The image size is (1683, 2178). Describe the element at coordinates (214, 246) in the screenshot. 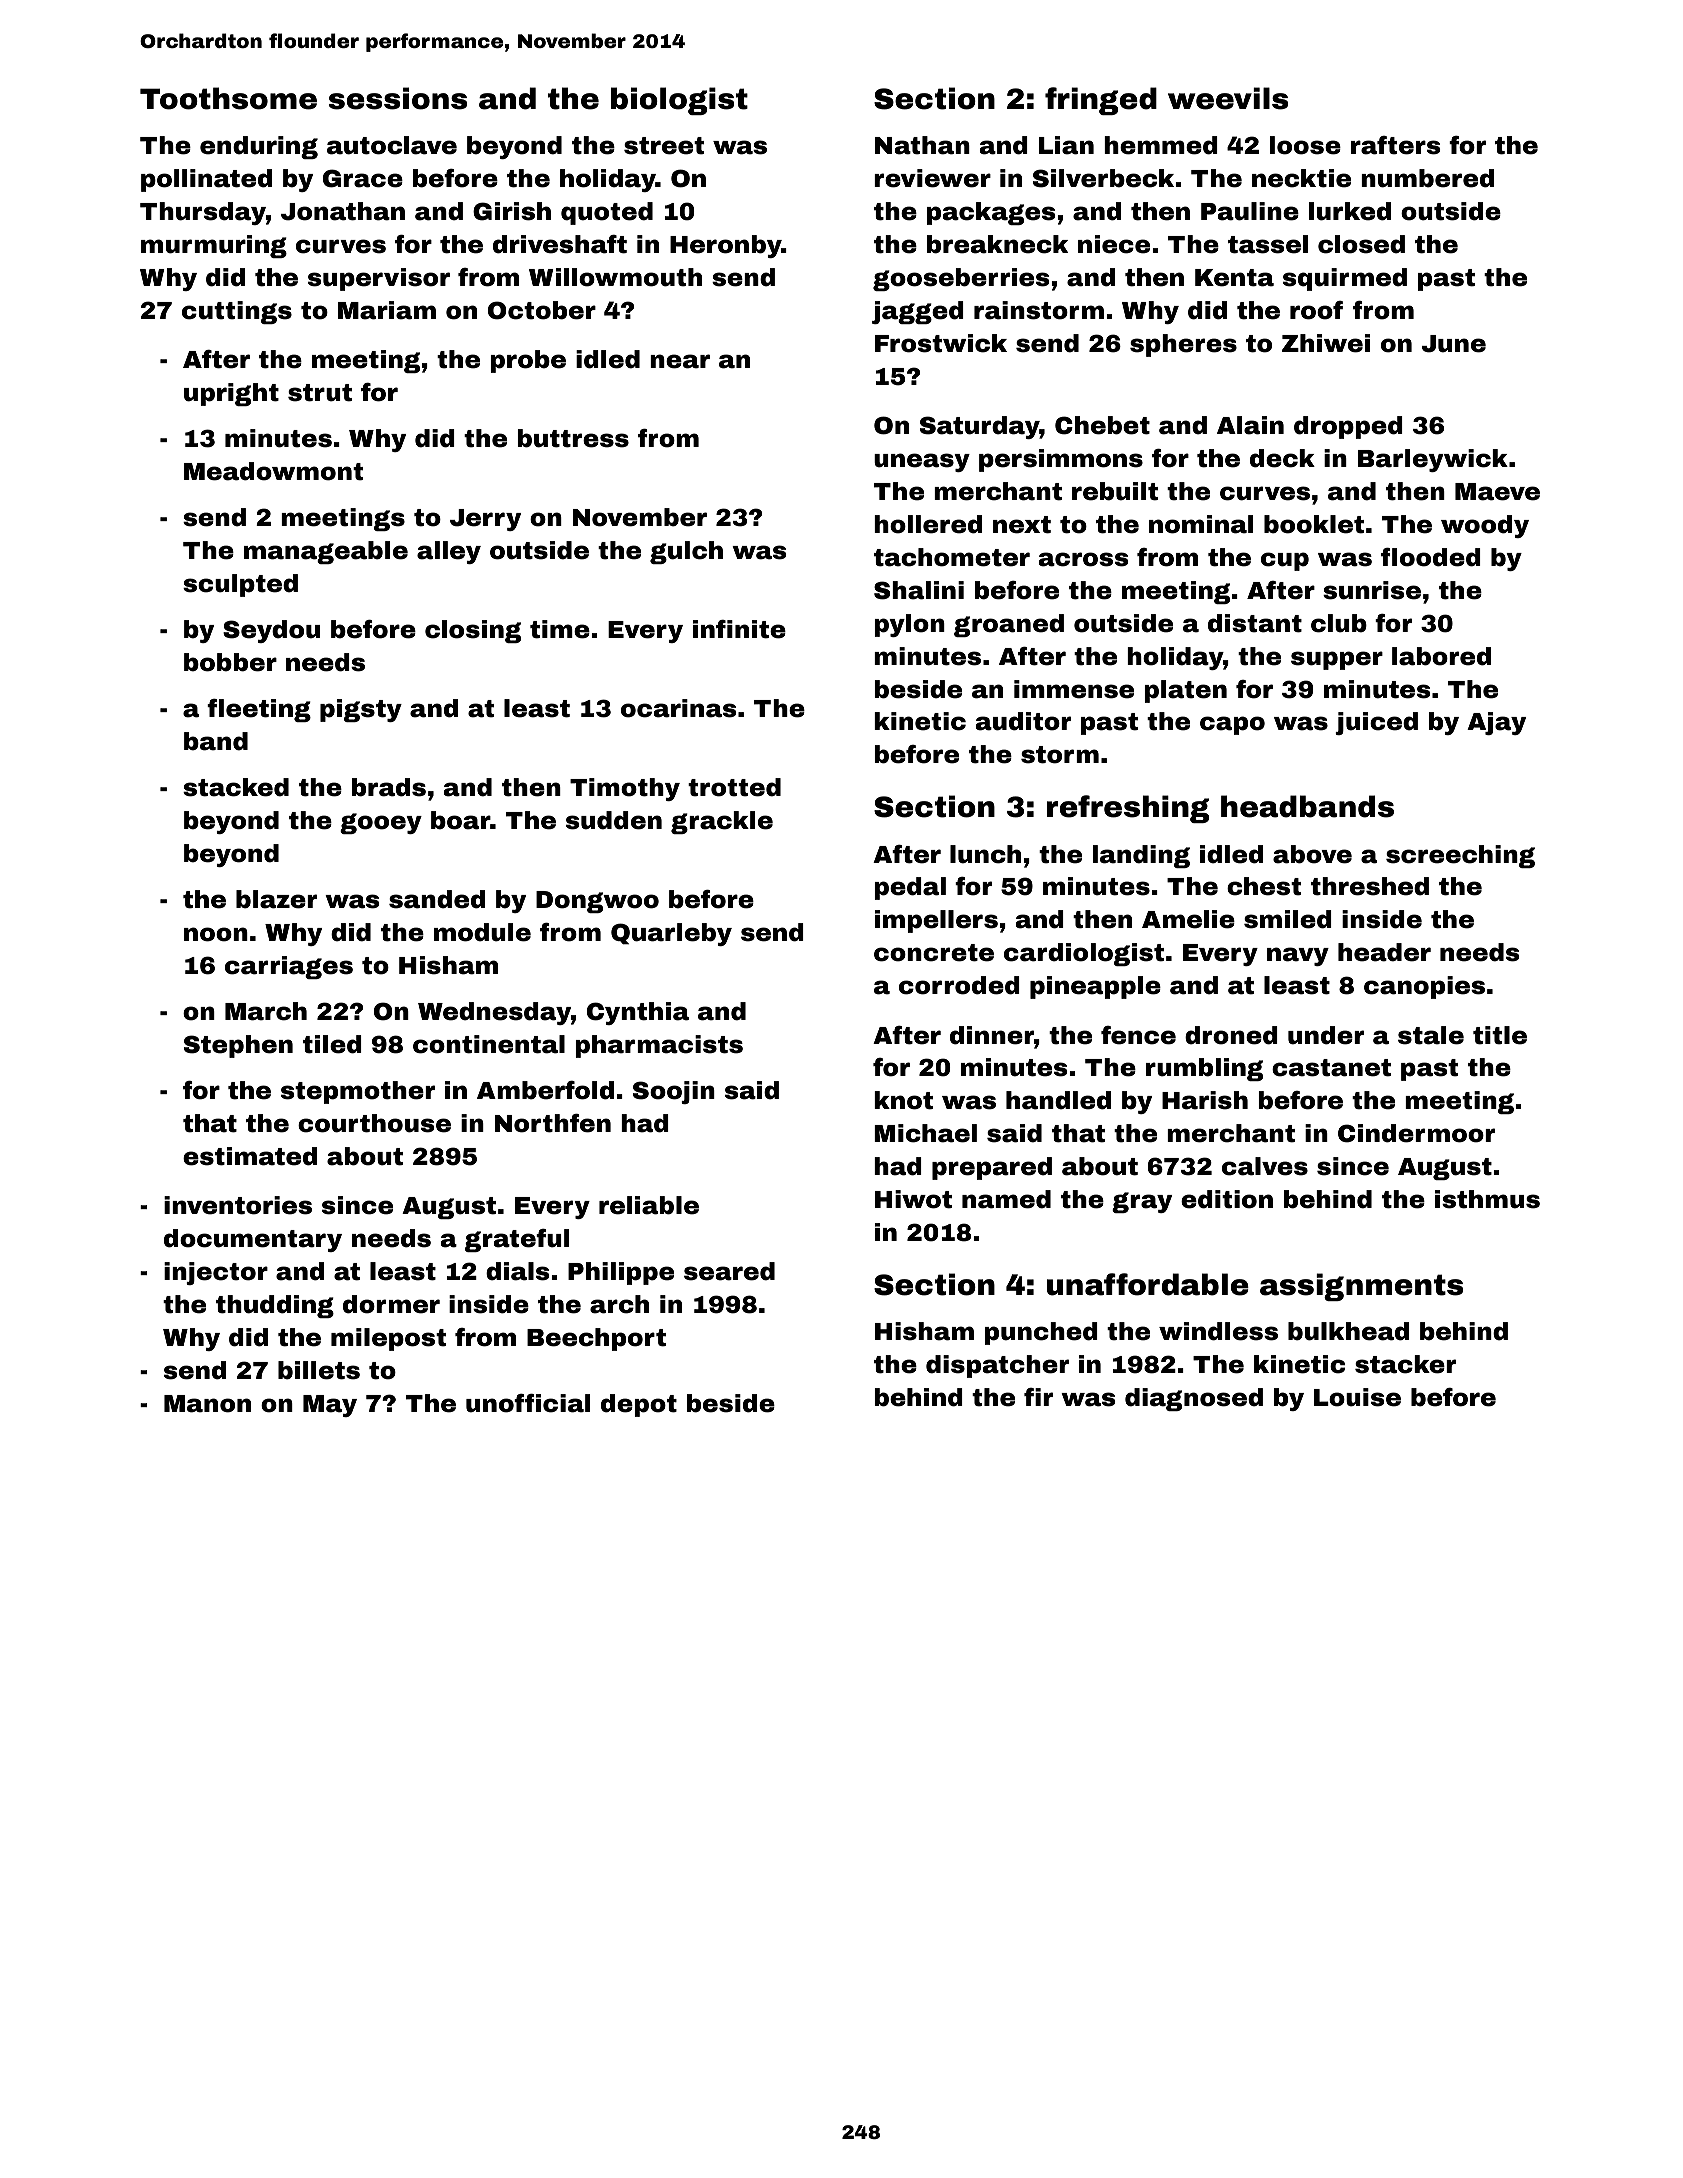

I see `murmuring` at that location.
